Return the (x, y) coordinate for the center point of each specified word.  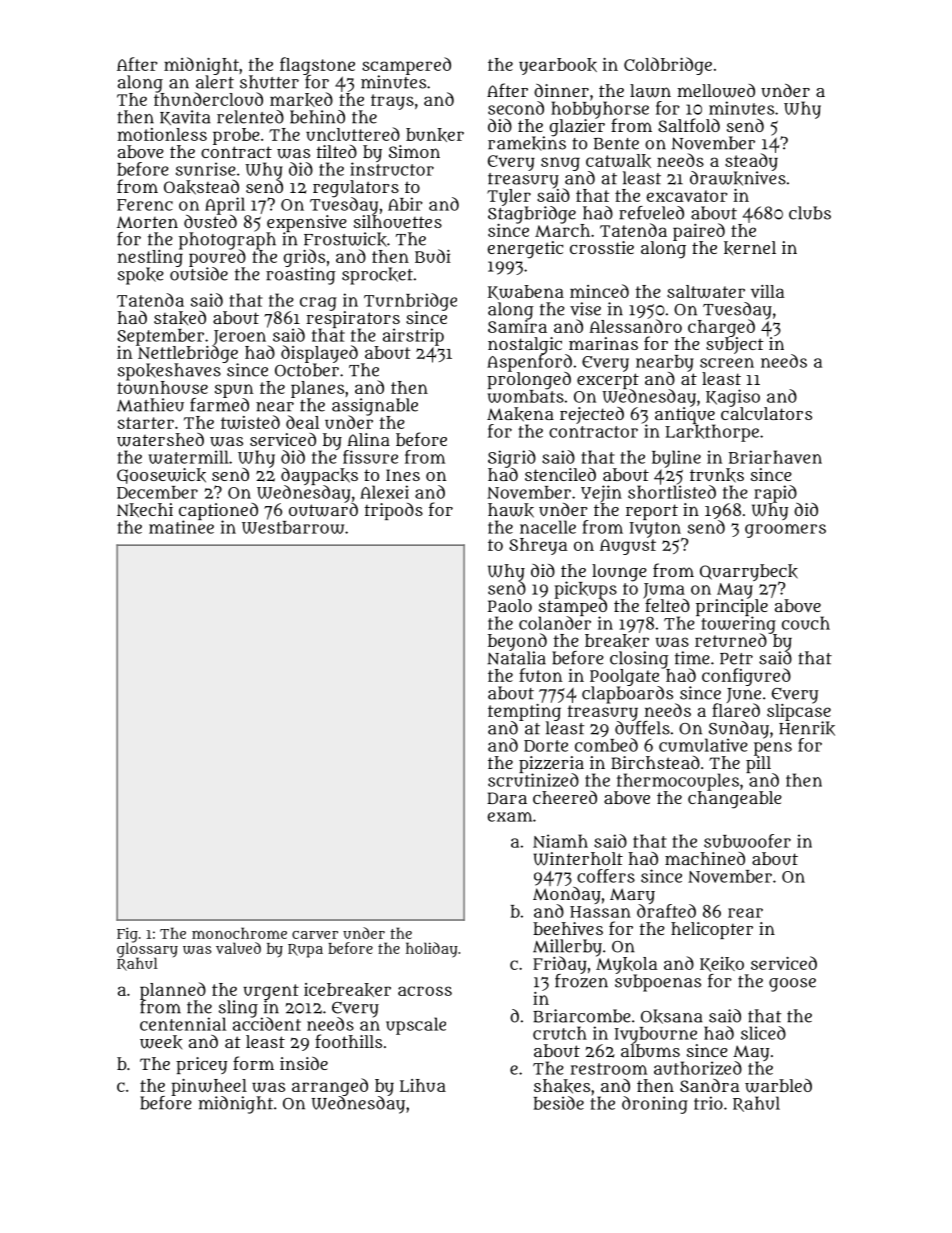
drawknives (738, 178)
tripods (393, 511)
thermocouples (678, 782)
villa (768, 291)
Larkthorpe (712, 433)
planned (173, 991)
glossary (147, 950)
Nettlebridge (188, 354)
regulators (356, 188)
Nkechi (145, 510)
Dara (507, 798)
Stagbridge (532, 214)
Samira (517, 326)
